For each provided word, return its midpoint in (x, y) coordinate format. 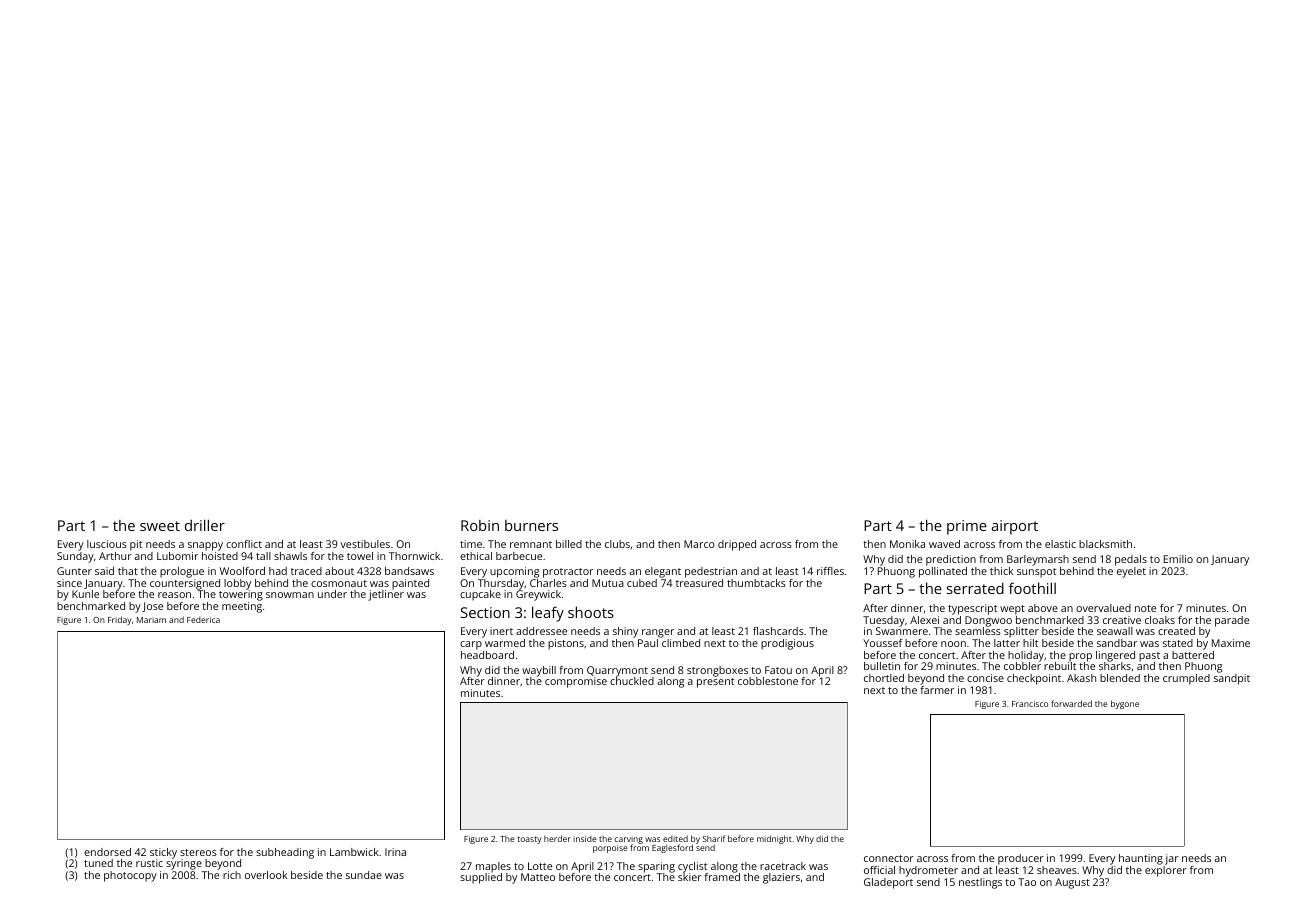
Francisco (1030, 704)
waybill (539, 671)
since (69, 583)
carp (471, 645)
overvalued (1103, 608)
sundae (364, 875)
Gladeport (888, 883)
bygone (1125, 704)
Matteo (538, 877)
